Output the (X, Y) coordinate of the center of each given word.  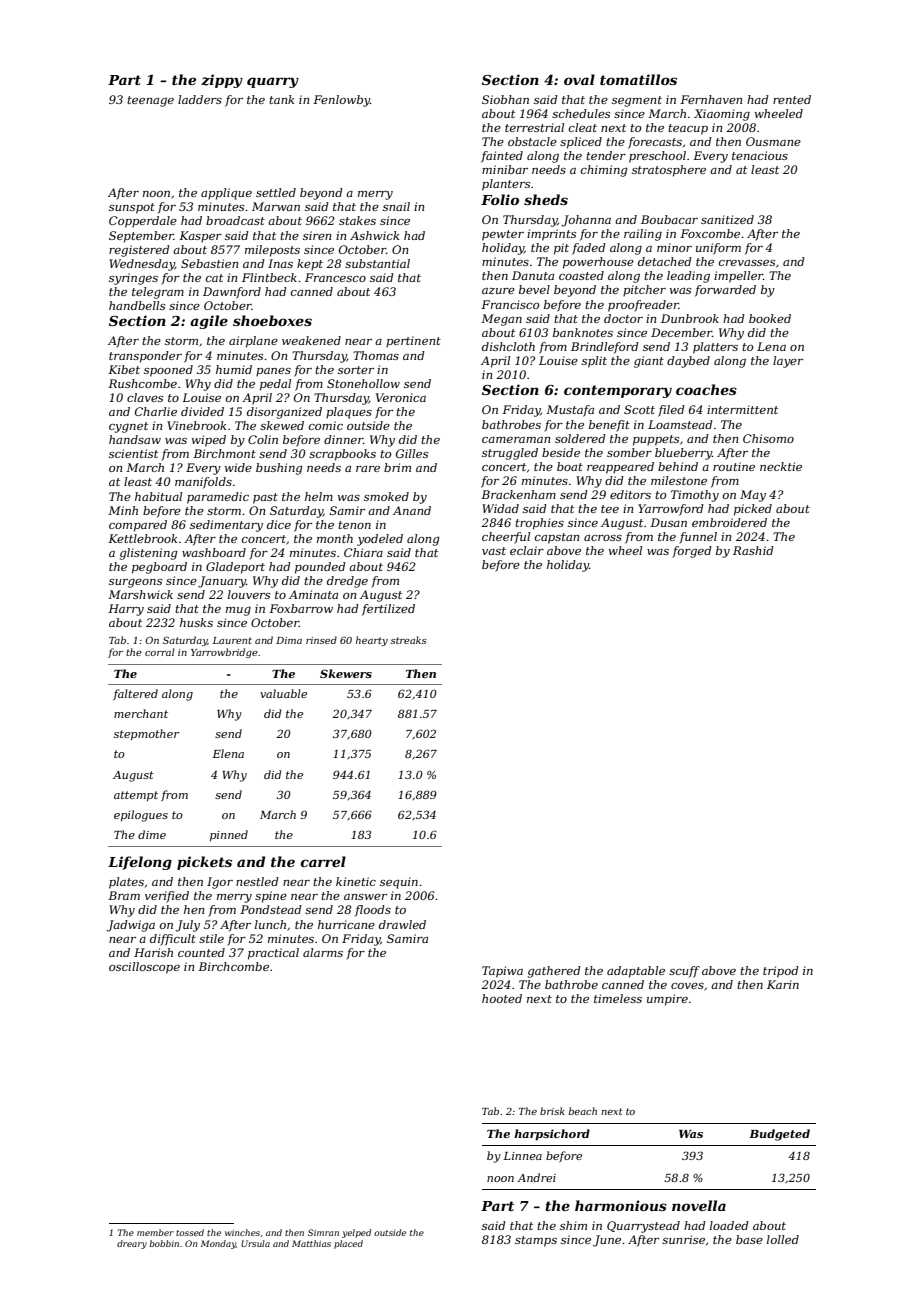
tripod (781, 972)
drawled (402, 924)
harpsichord (552, 1135)
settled (276, 192)
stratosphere (669, 171)
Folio (500, 199)
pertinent (413, 342)
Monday (218, 1244)
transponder (145, 357)
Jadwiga (130, 926)
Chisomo (768, 438)
